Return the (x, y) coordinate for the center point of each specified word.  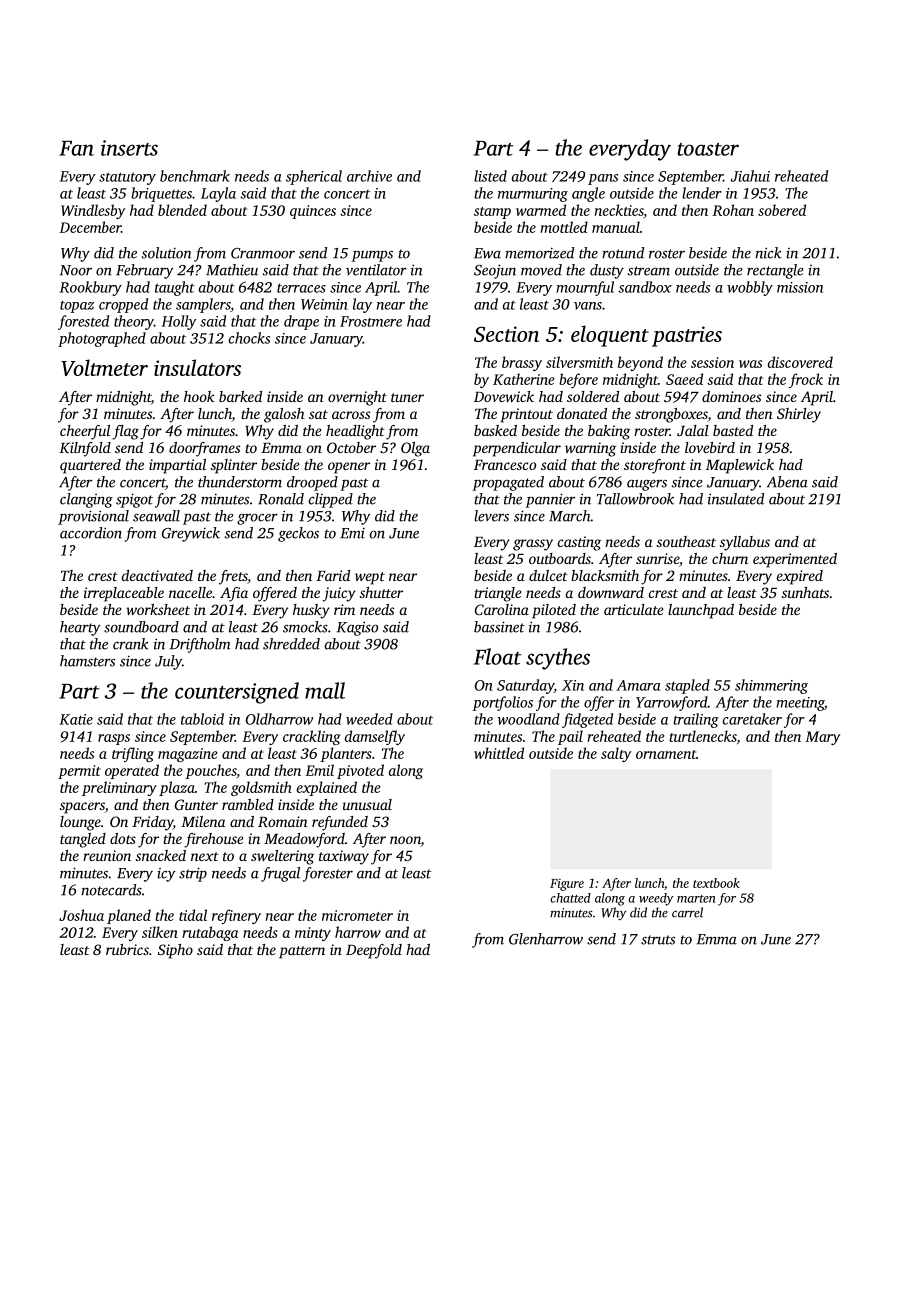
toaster (708, 149)
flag (125, 432)
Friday (152, 823)
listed (490, 176)
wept (370, 578)
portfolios (502, 703)
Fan (76, 148)
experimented (795, 560)
